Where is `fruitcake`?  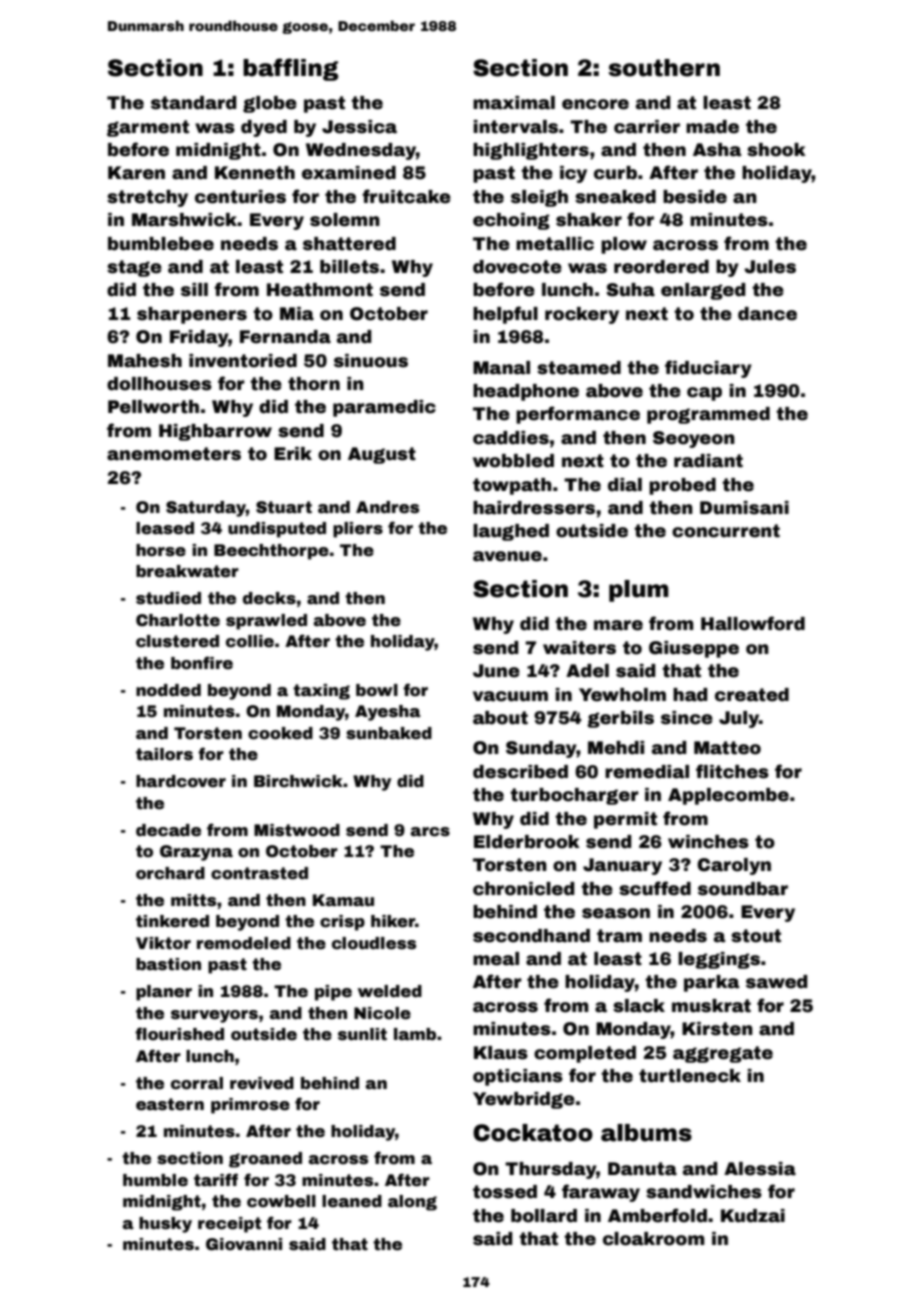 fruitcake is located at coordinates (406, 196).
